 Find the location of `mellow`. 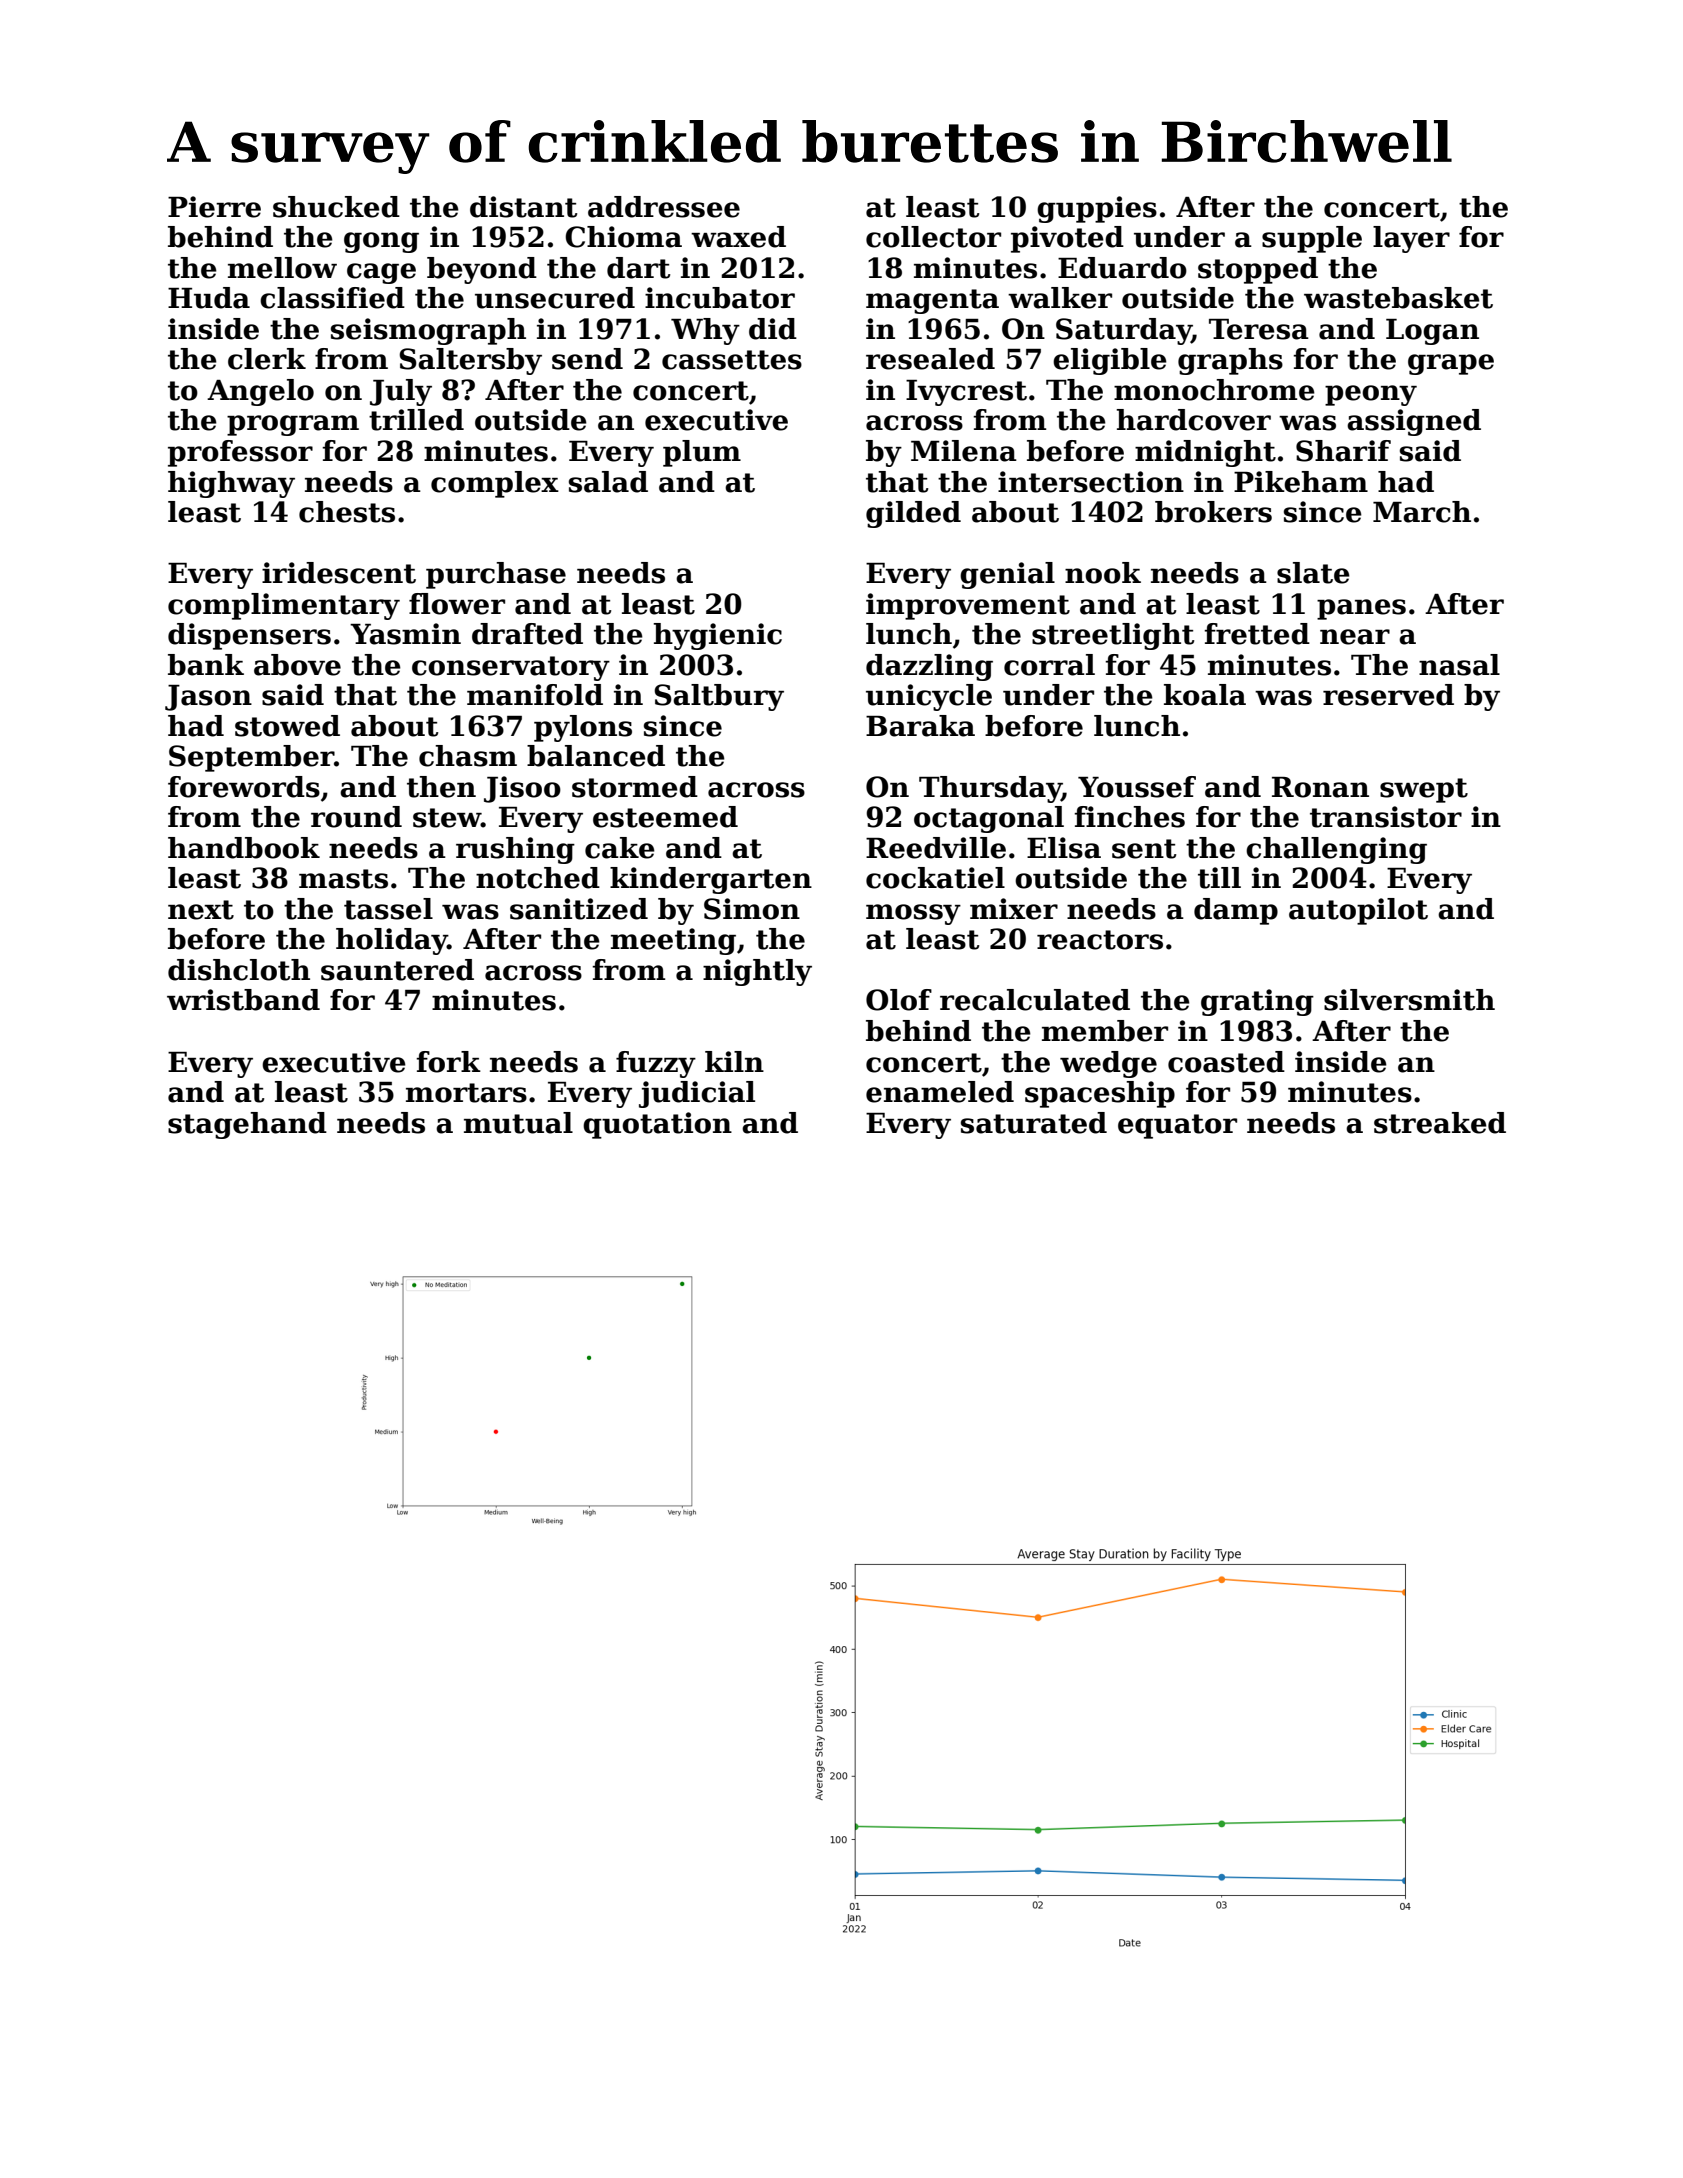

mellow is located at coordinates (282, 268).
